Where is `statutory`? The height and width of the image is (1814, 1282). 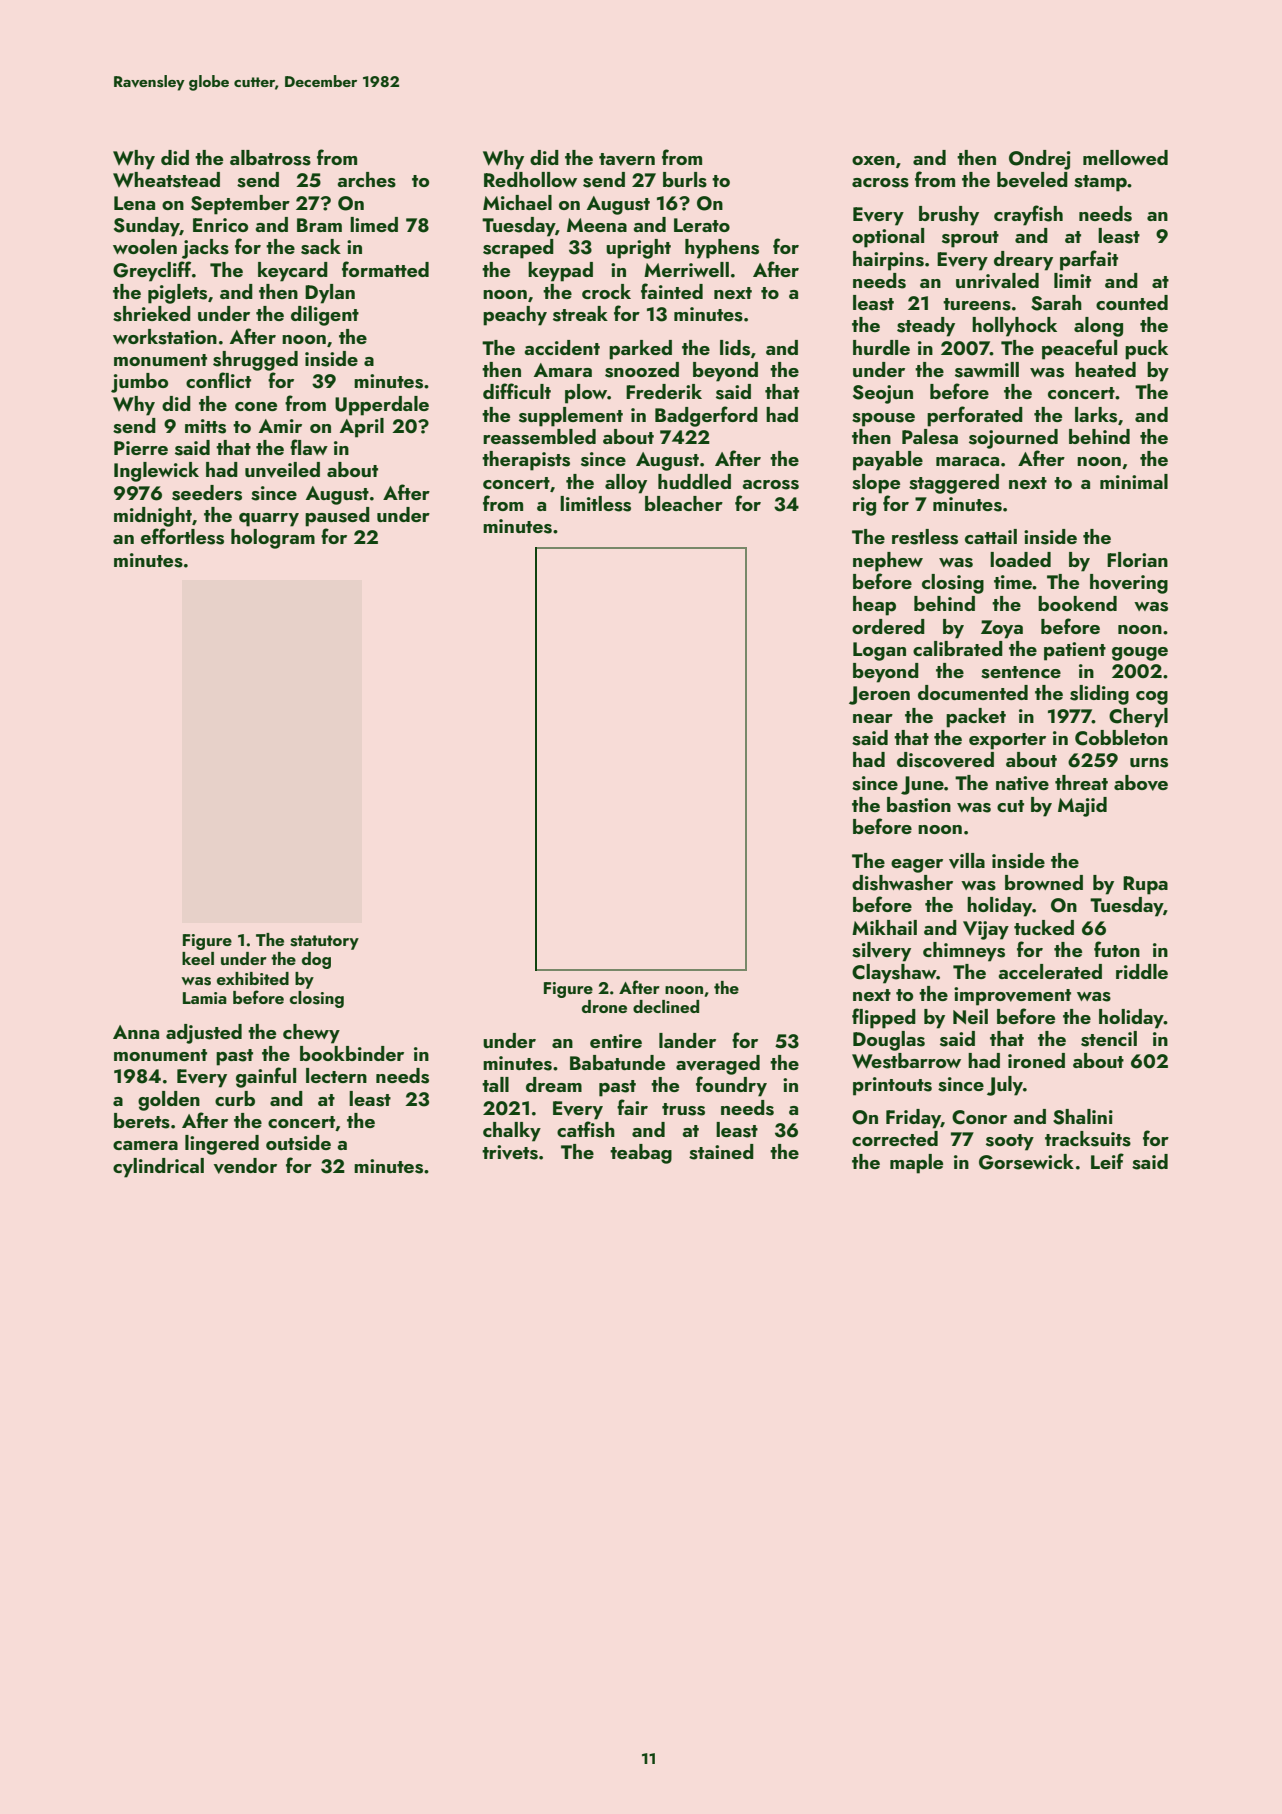 statutory is located at coordinates (324, 942).
